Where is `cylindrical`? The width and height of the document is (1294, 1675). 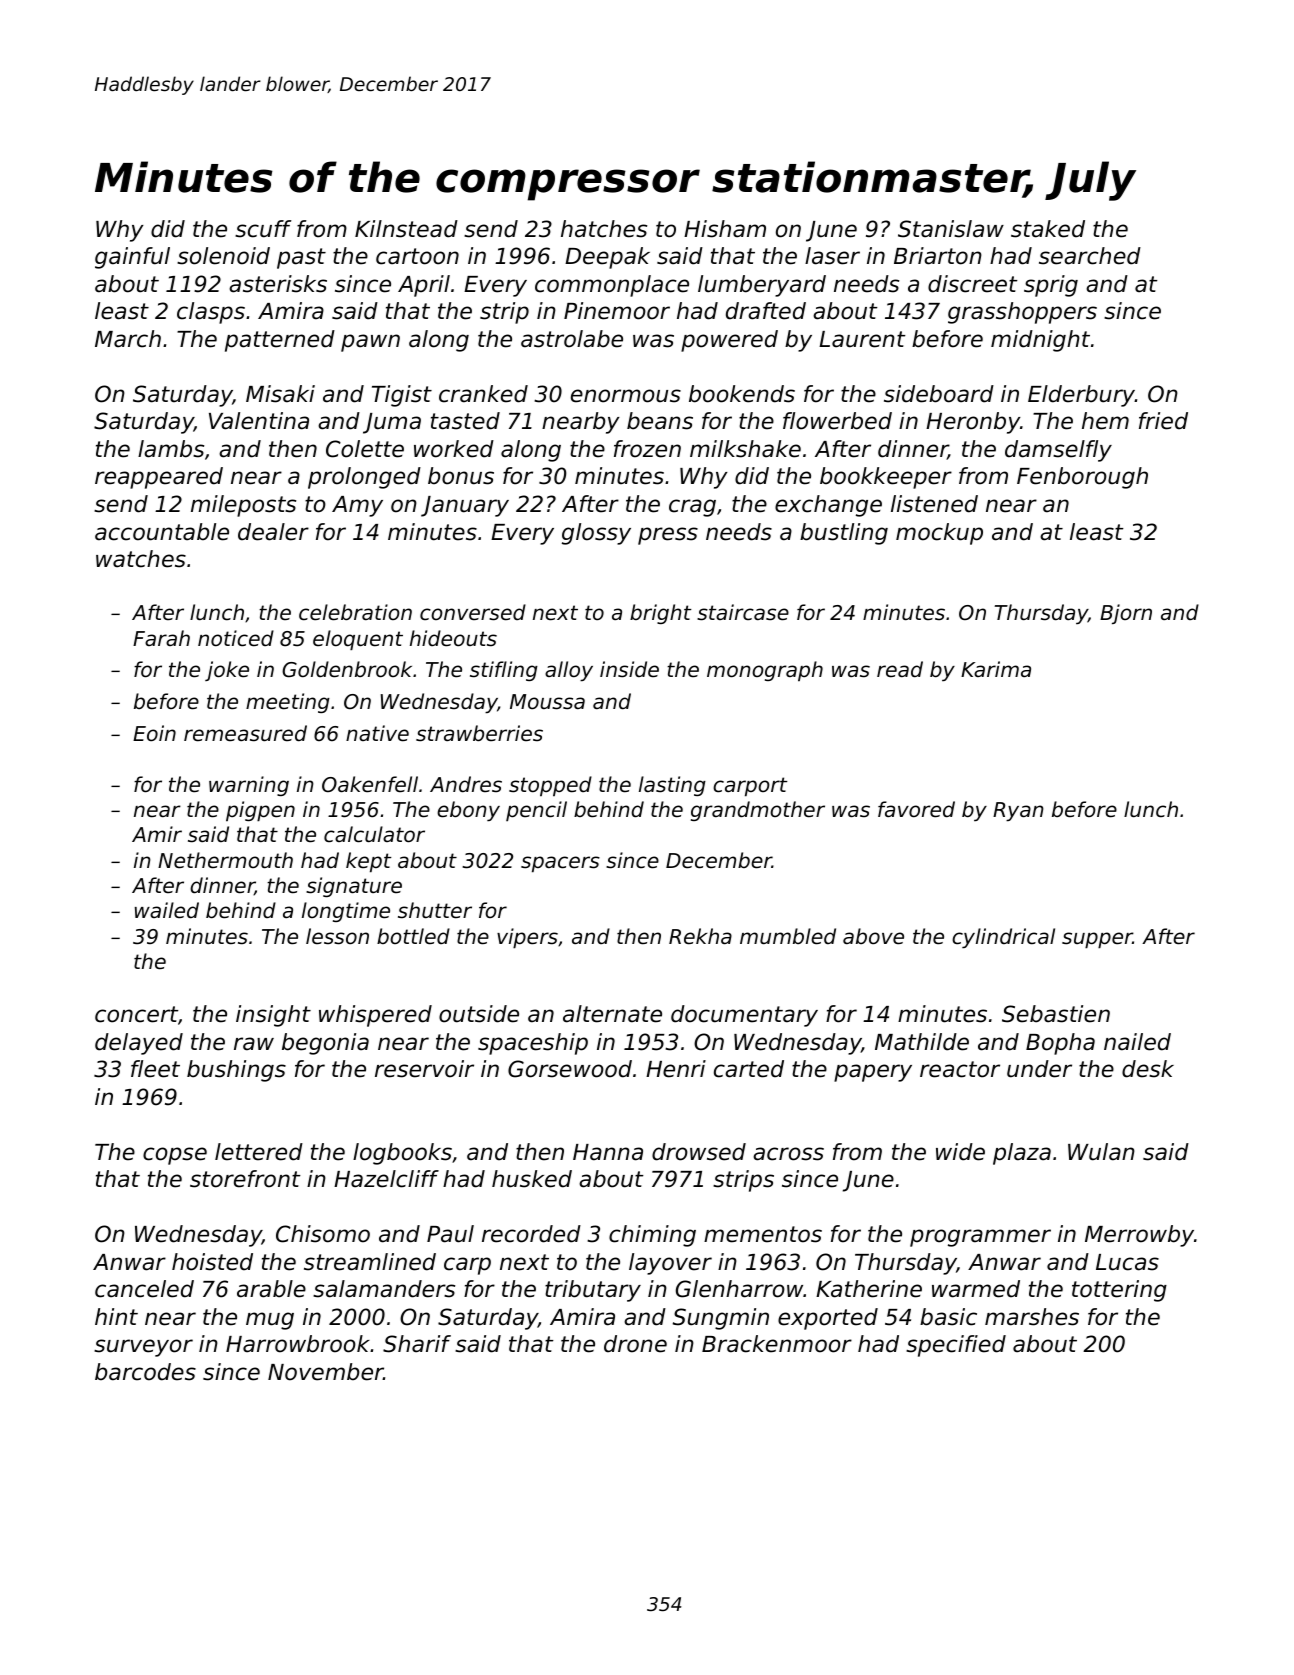 cylindrical is located at coordinates (1003, 938).
